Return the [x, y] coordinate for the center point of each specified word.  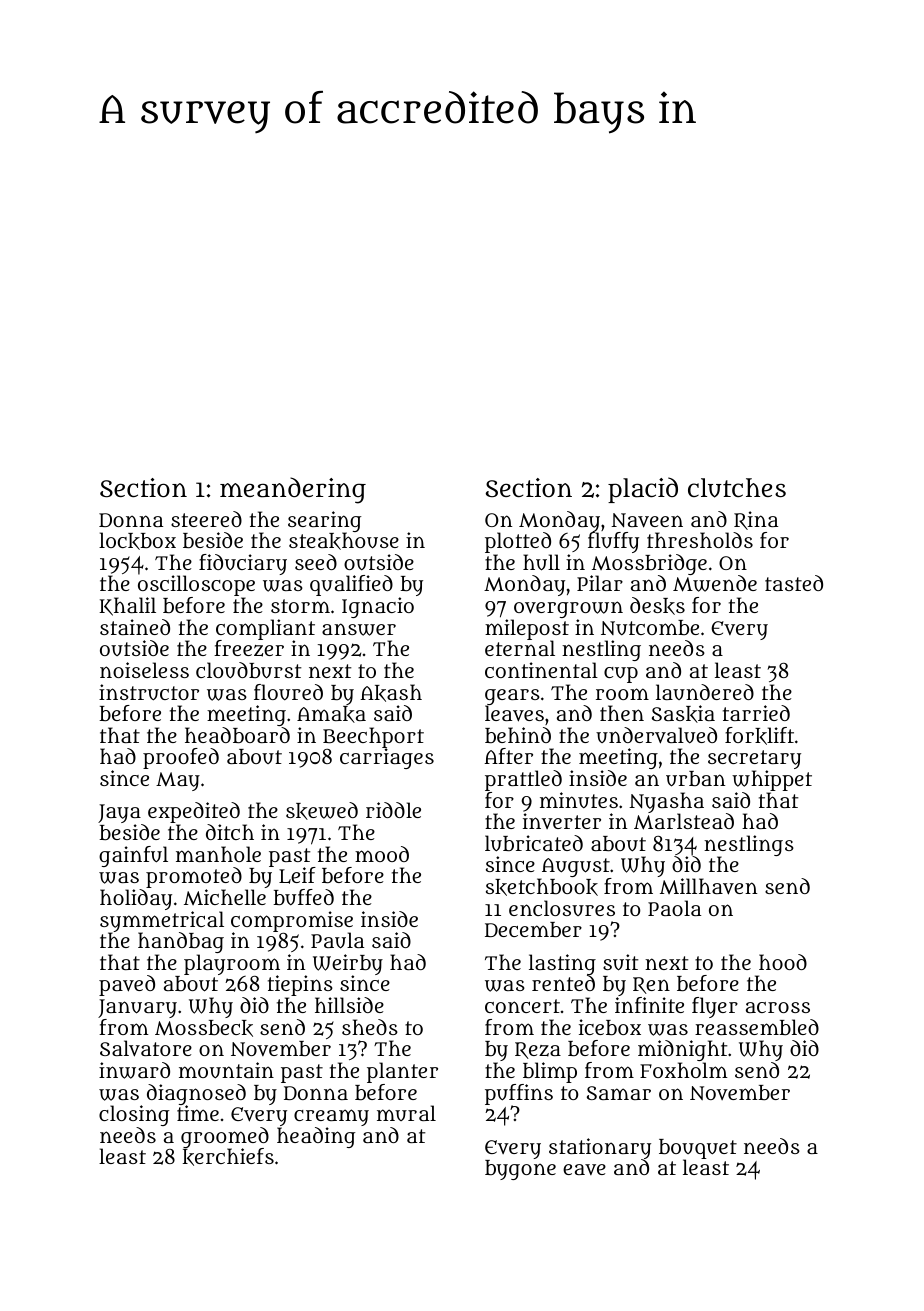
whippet [772, 780]
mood [382, 854]
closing [134, 1115]
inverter [562, 821]
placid [643, 490]
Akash [391, 693]
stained [135, 627]
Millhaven [708, 886]
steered [206, 519]
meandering [293, 490]
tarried [756, 713]
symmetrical [162, 921]
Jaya [119, 813]
